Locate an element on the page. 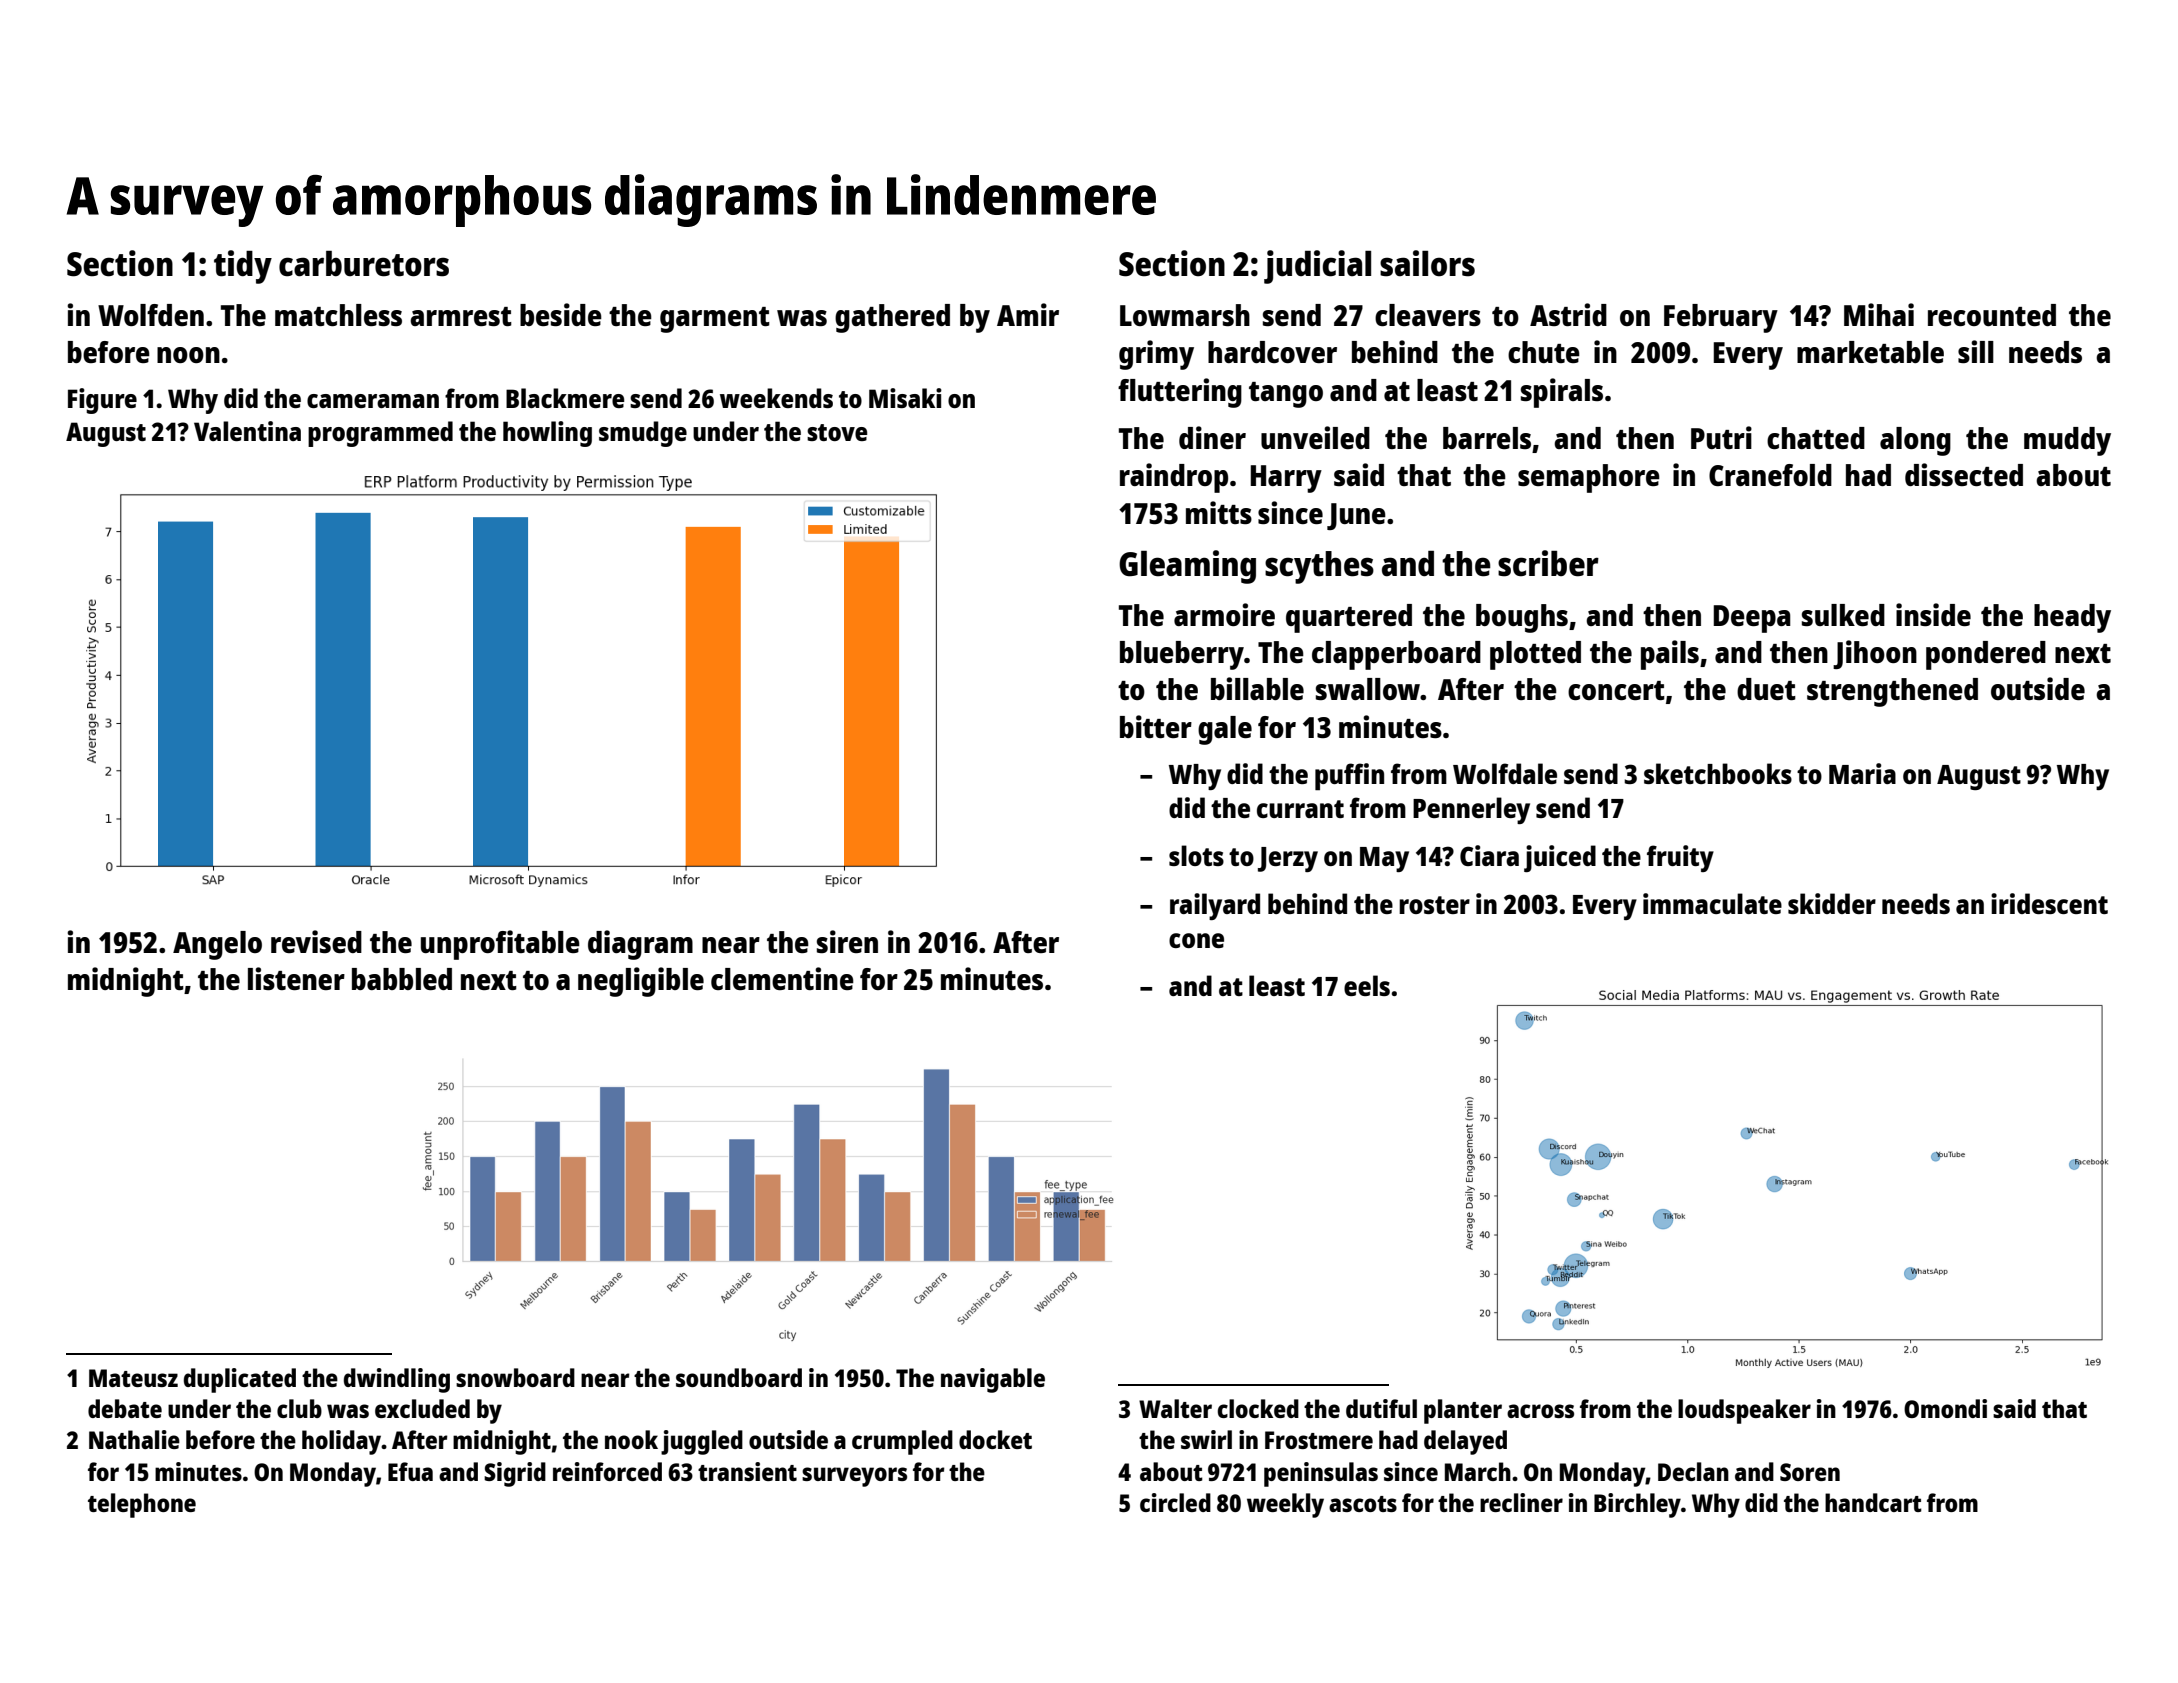 The width and height of the image is (2178, 1683). eels is located at coordinates (1367, 985).
